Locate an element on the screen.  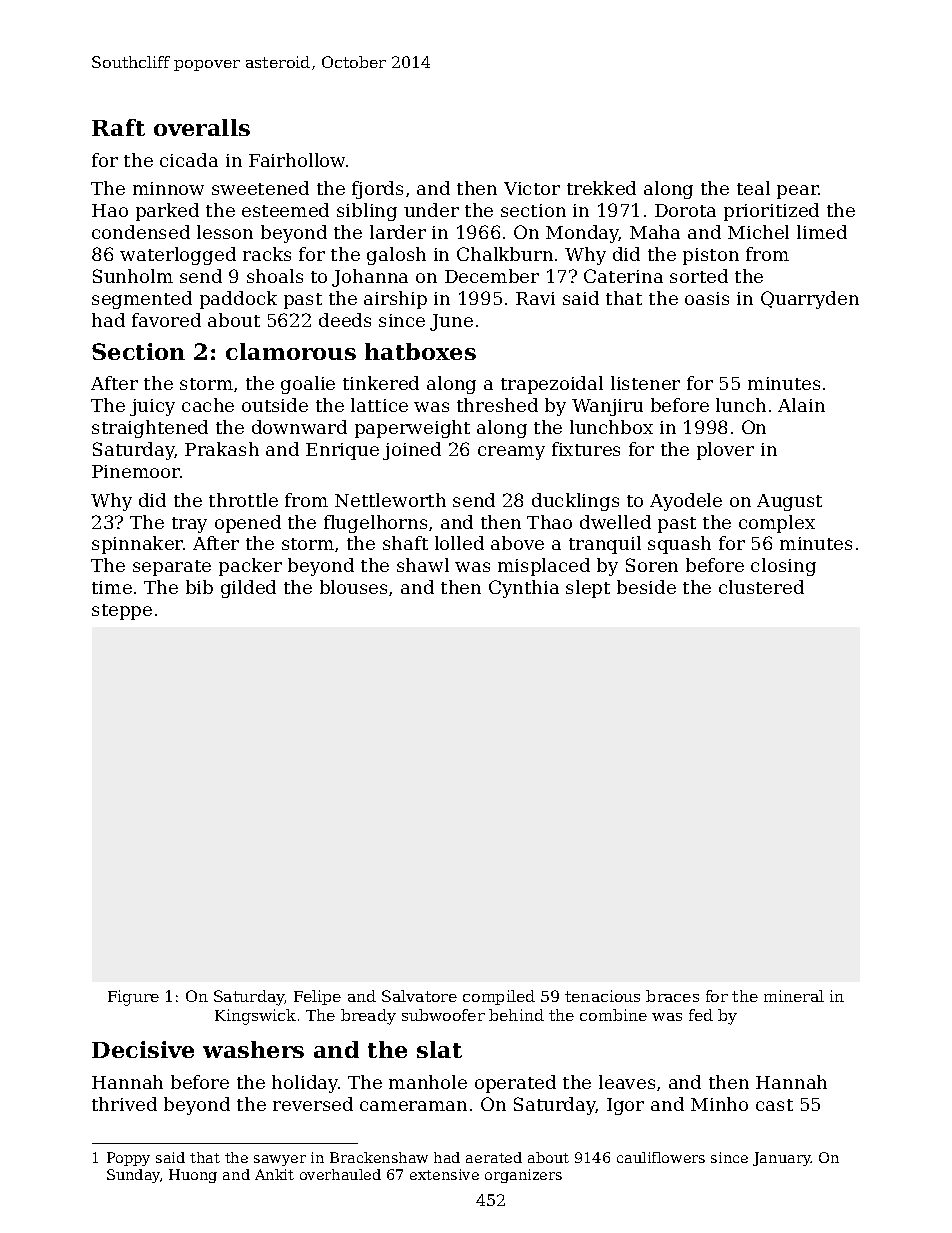
Decisive is located at coordinates (143, 1049).
